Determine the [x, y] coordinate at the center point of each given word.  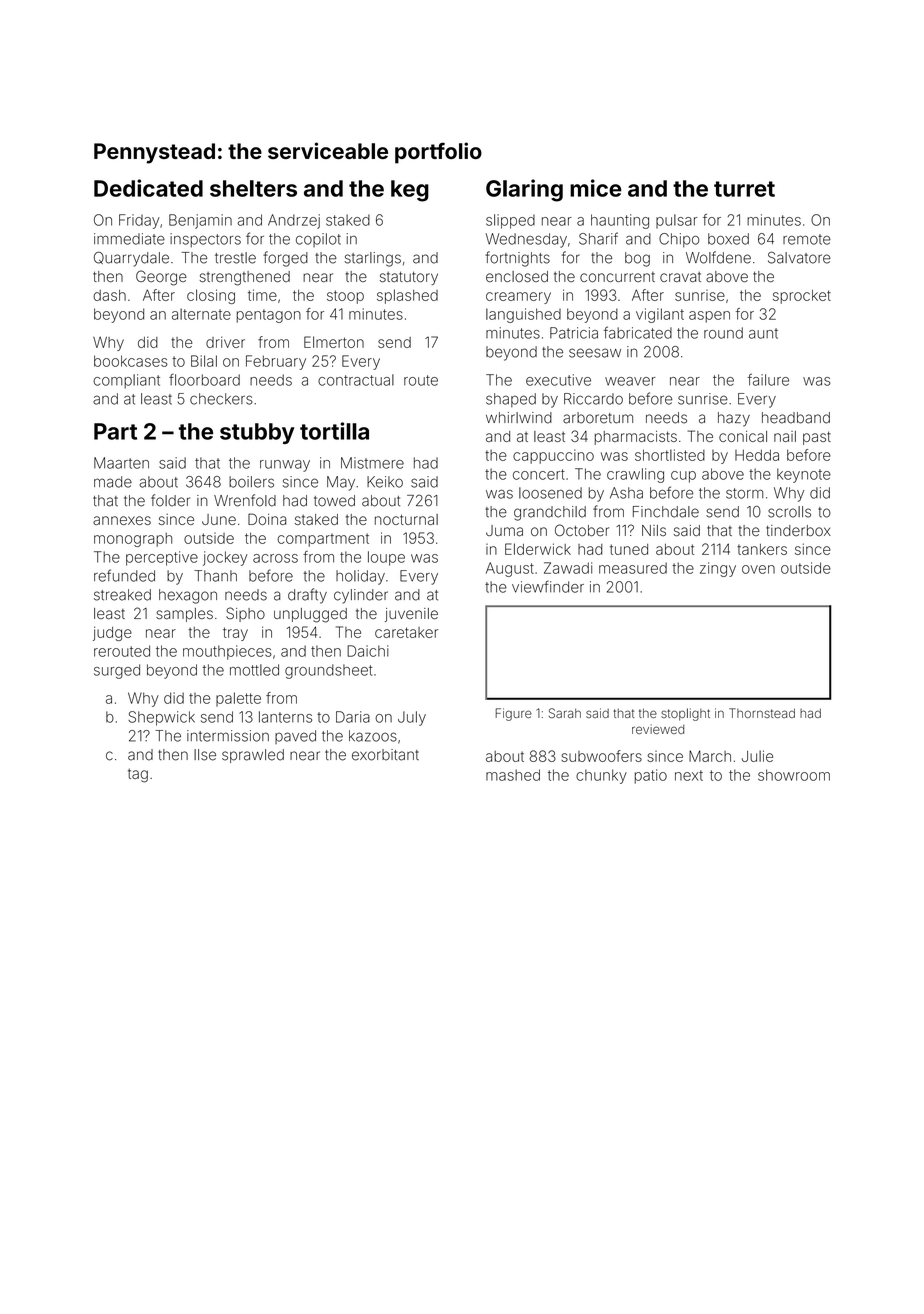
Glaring [524, 190]
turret [744, 189]
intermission [228, 736]
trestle [235, 258]
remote [807, 239]
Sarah [565, 713]
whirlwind [519, 418]
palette [238, 699]
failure [768, 379]
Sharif [598, 238]
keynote [804, 475]
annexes [122, 520]
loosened [550, 493]
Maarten [121, 463]
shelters [253, 188]
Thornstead [762, 713]
